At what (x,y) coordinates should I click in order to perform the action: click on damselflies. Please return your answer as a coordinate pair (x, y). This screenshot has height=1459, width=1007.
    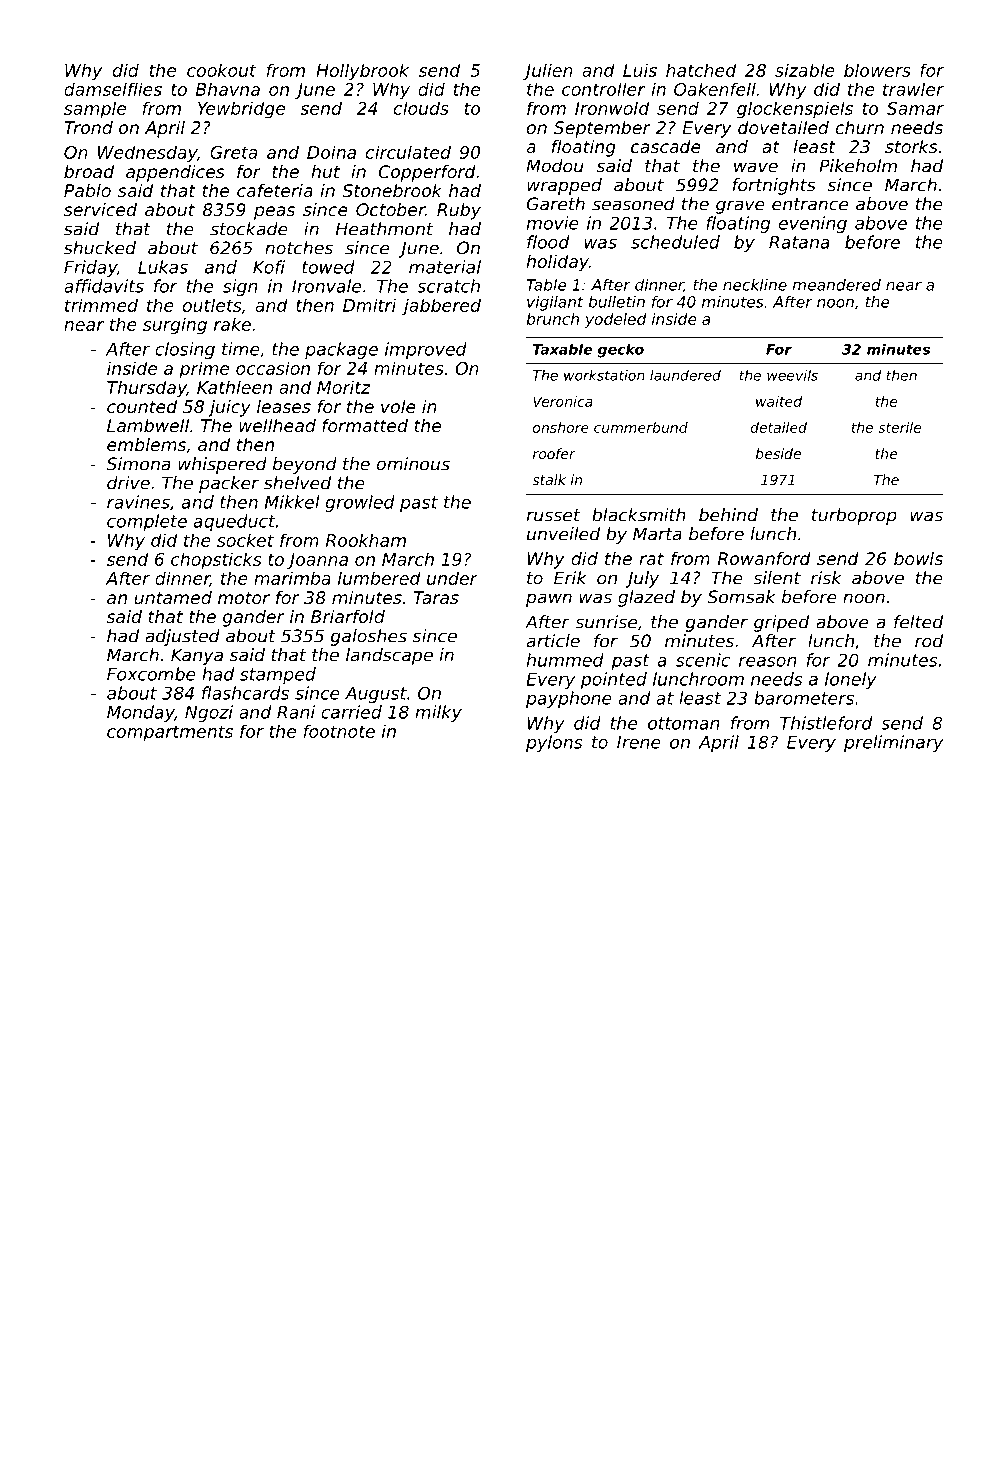
    Looking at the image, I should click on (113, 89).
